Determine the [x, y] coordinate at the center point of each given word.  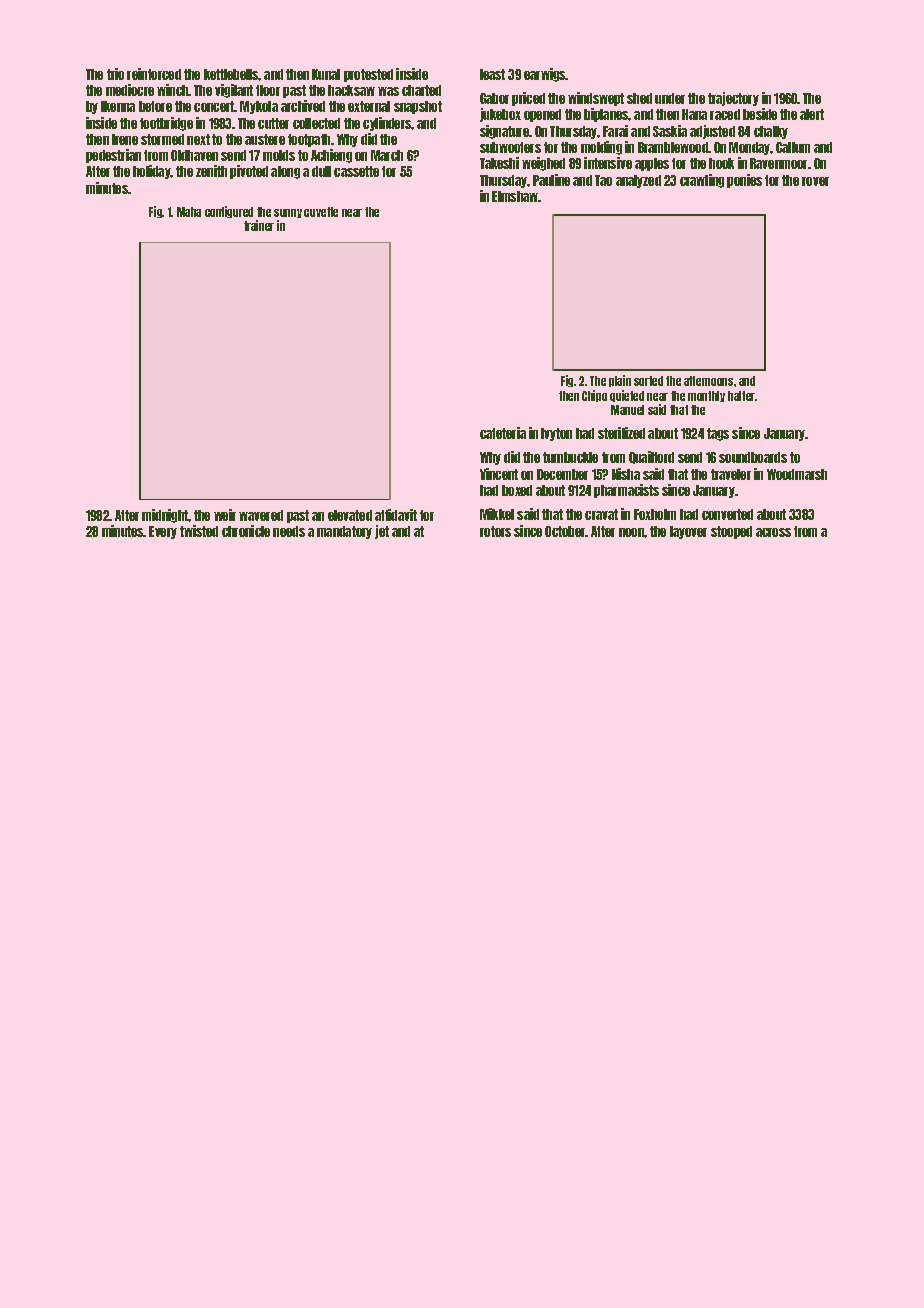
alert [812, 114]
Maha [189, 212]
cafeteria [503, 433]
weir [225, 515]
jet [382, 532]
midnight [165, 516]
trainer [259, 225]
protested [368, 75]
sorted [648, 381]
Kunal [326, 74]
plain [620, 381]
